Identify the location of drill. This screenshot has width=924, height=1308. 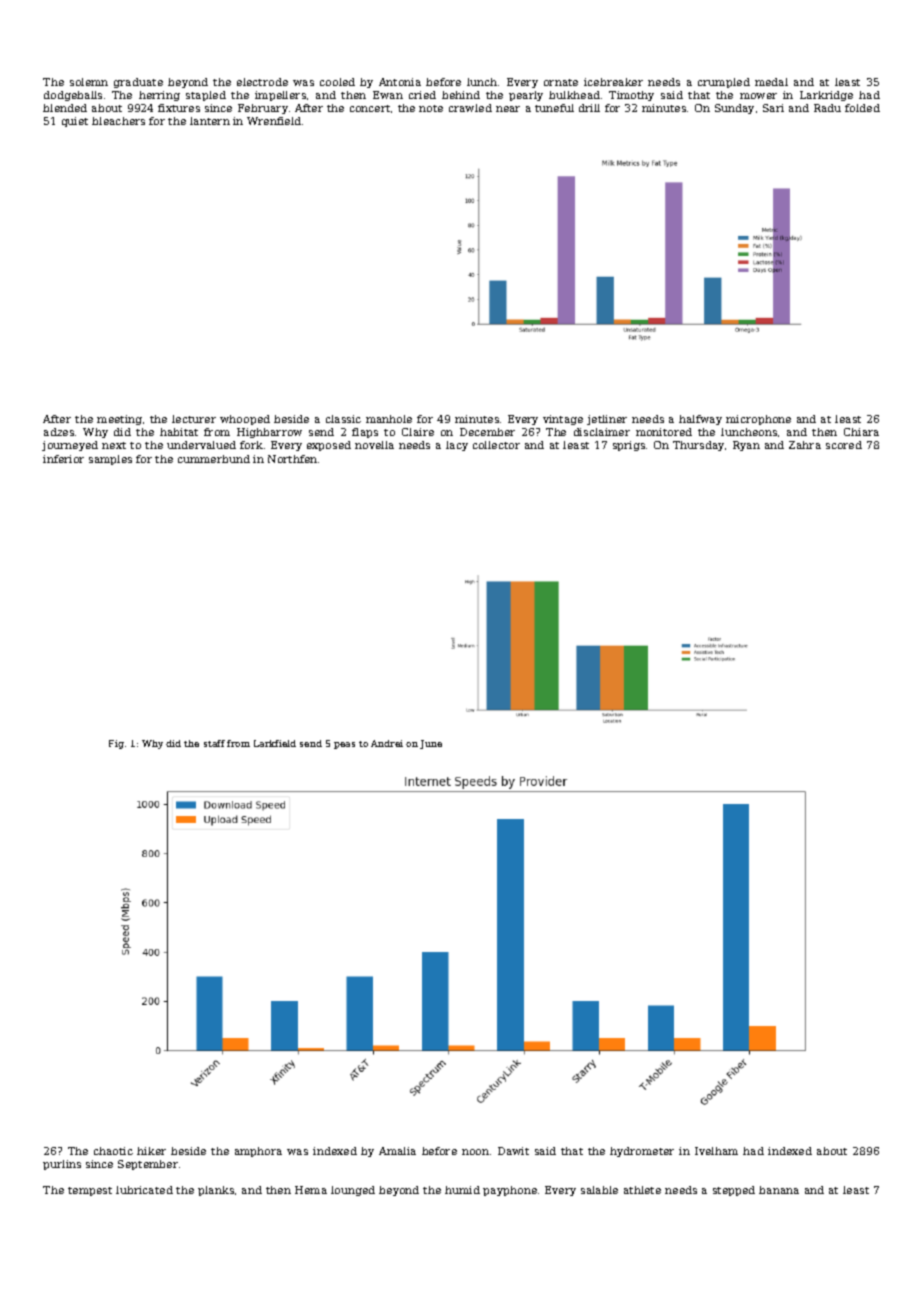
(589, 108).
